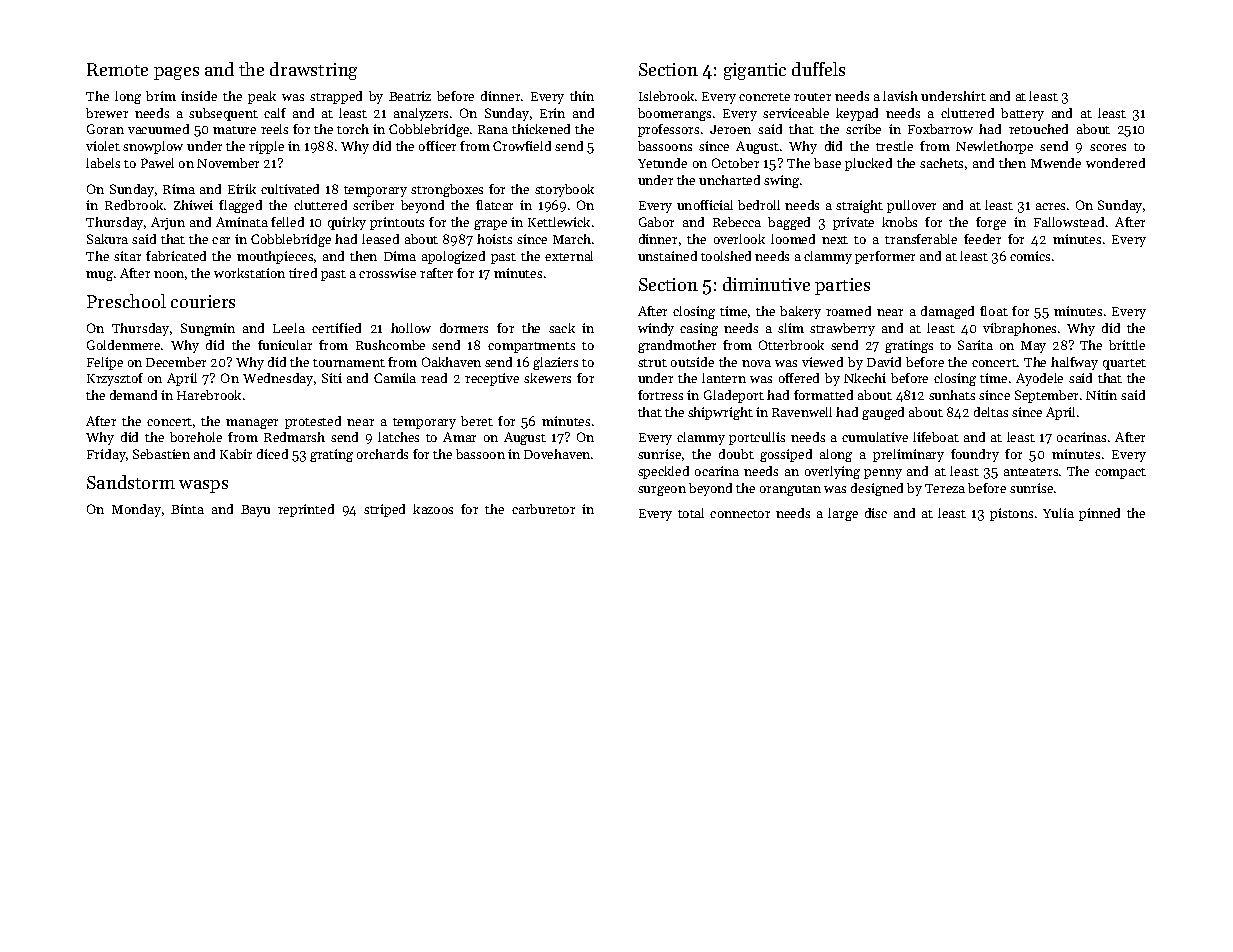 This document has width=1233, height=952. I want to click on acres, so click(1050, 206).
